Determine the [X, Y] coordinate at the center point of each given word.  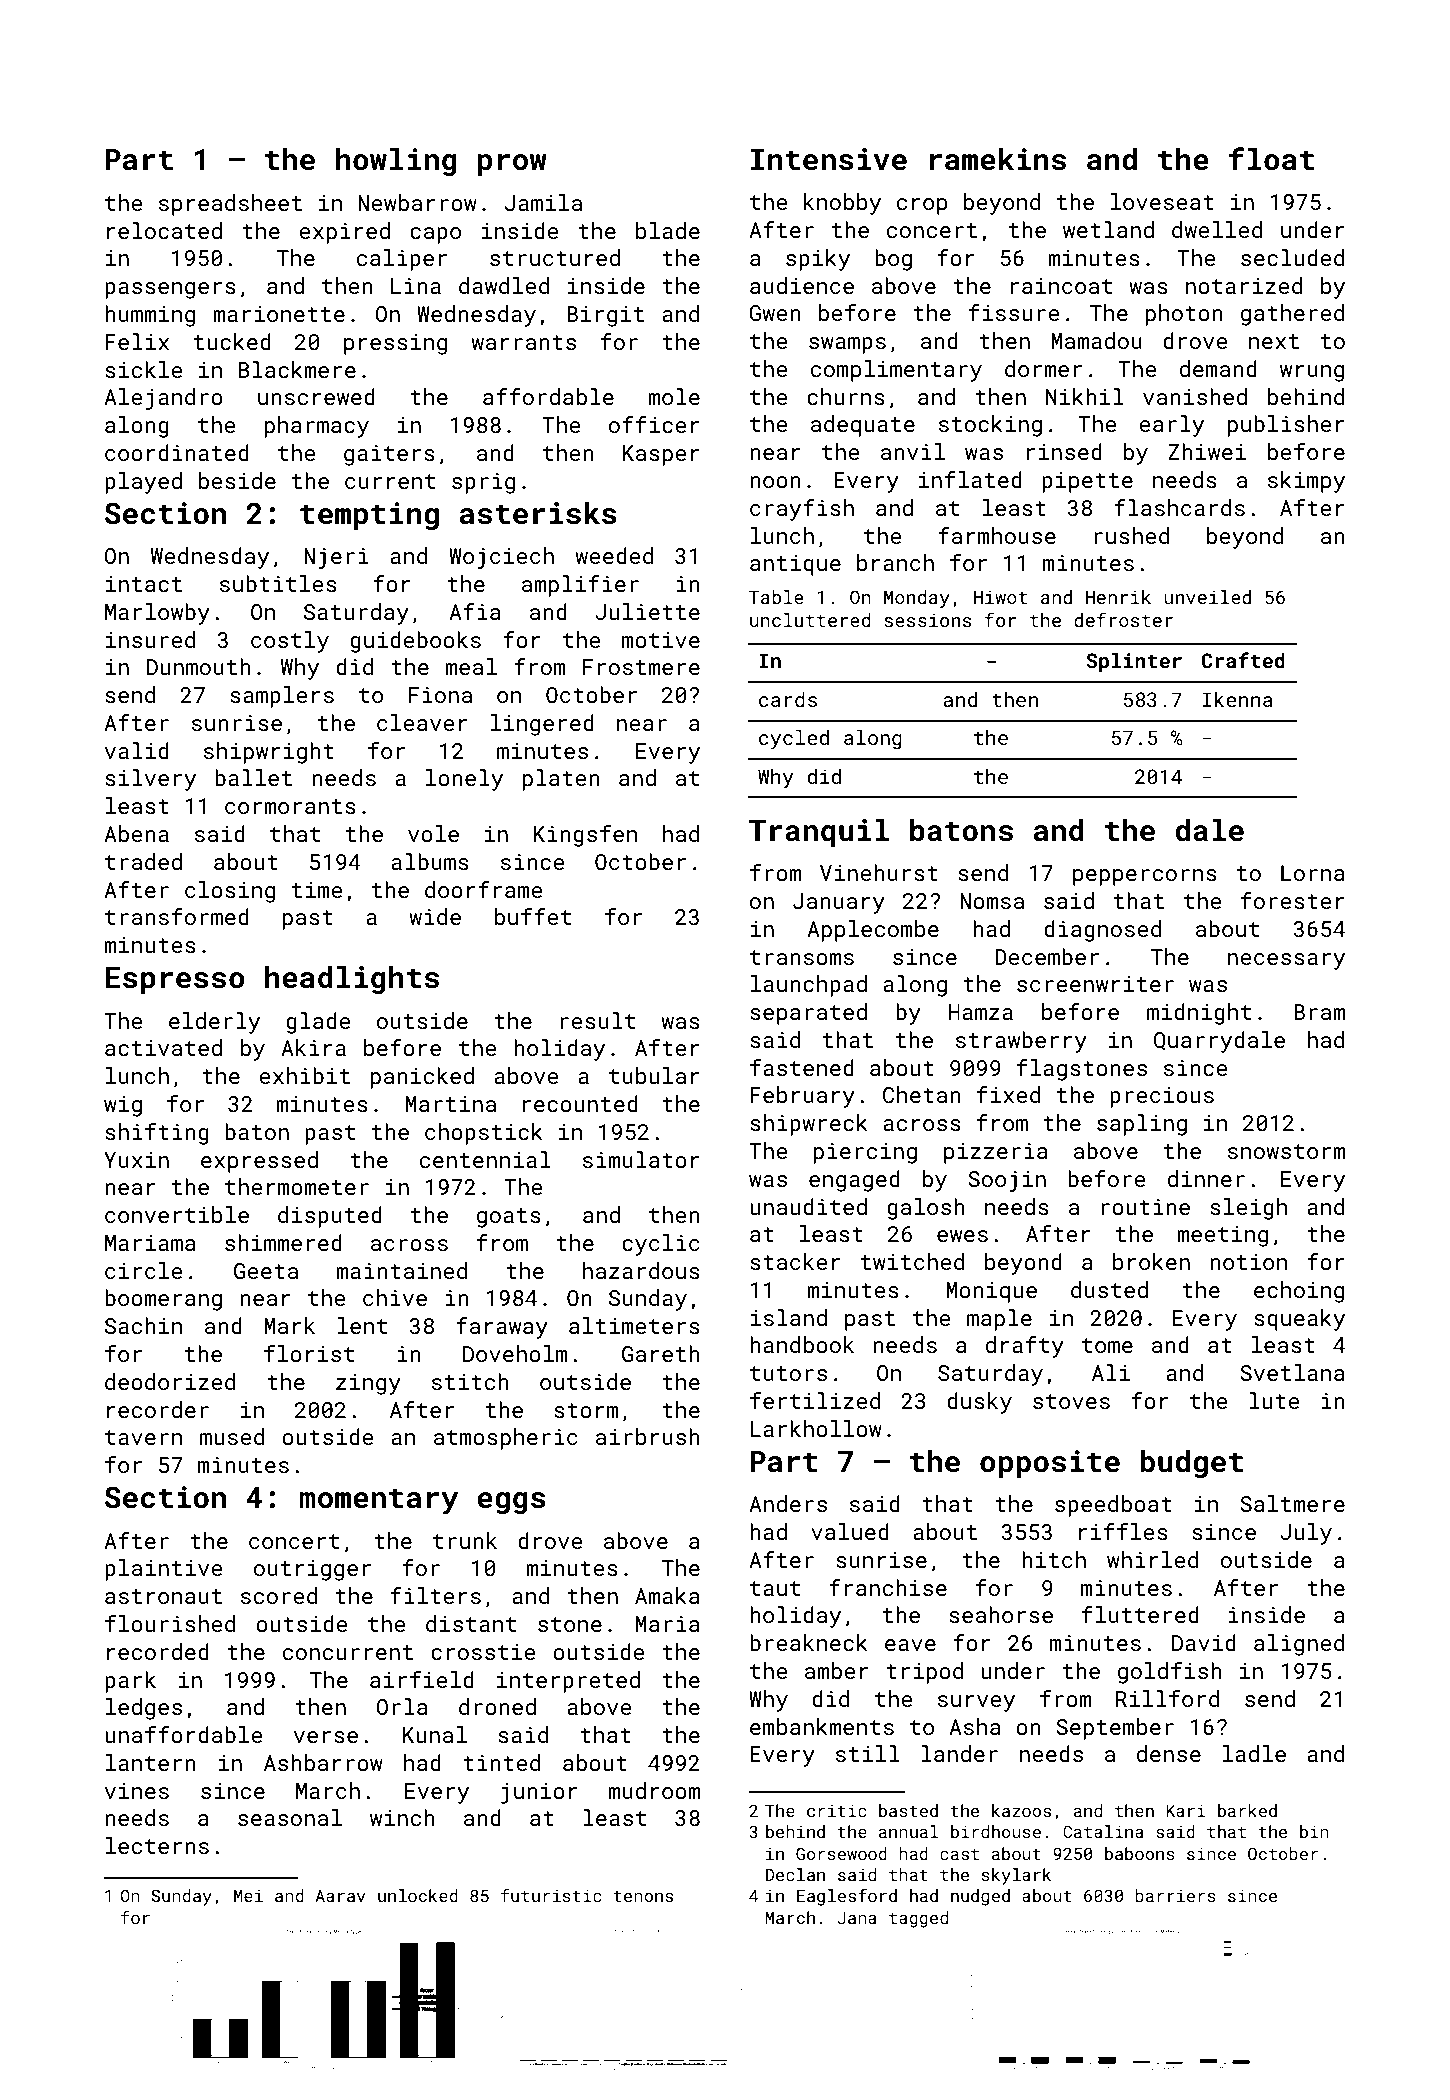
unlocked [418, 1895]
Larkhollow [816, 1428]
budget [1191, 1464]
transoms [802, 957]
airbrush [648, 1436]
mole [674, 396]
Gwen [775, 313]
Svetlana [1292, 1372]
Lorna [1313, 873]
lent [362, 1325]
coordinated [177, 452]
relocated [164, 230]
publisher [1286, 426]
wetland [1108, 229]
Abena [136, 833]
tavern [143, 1437]
